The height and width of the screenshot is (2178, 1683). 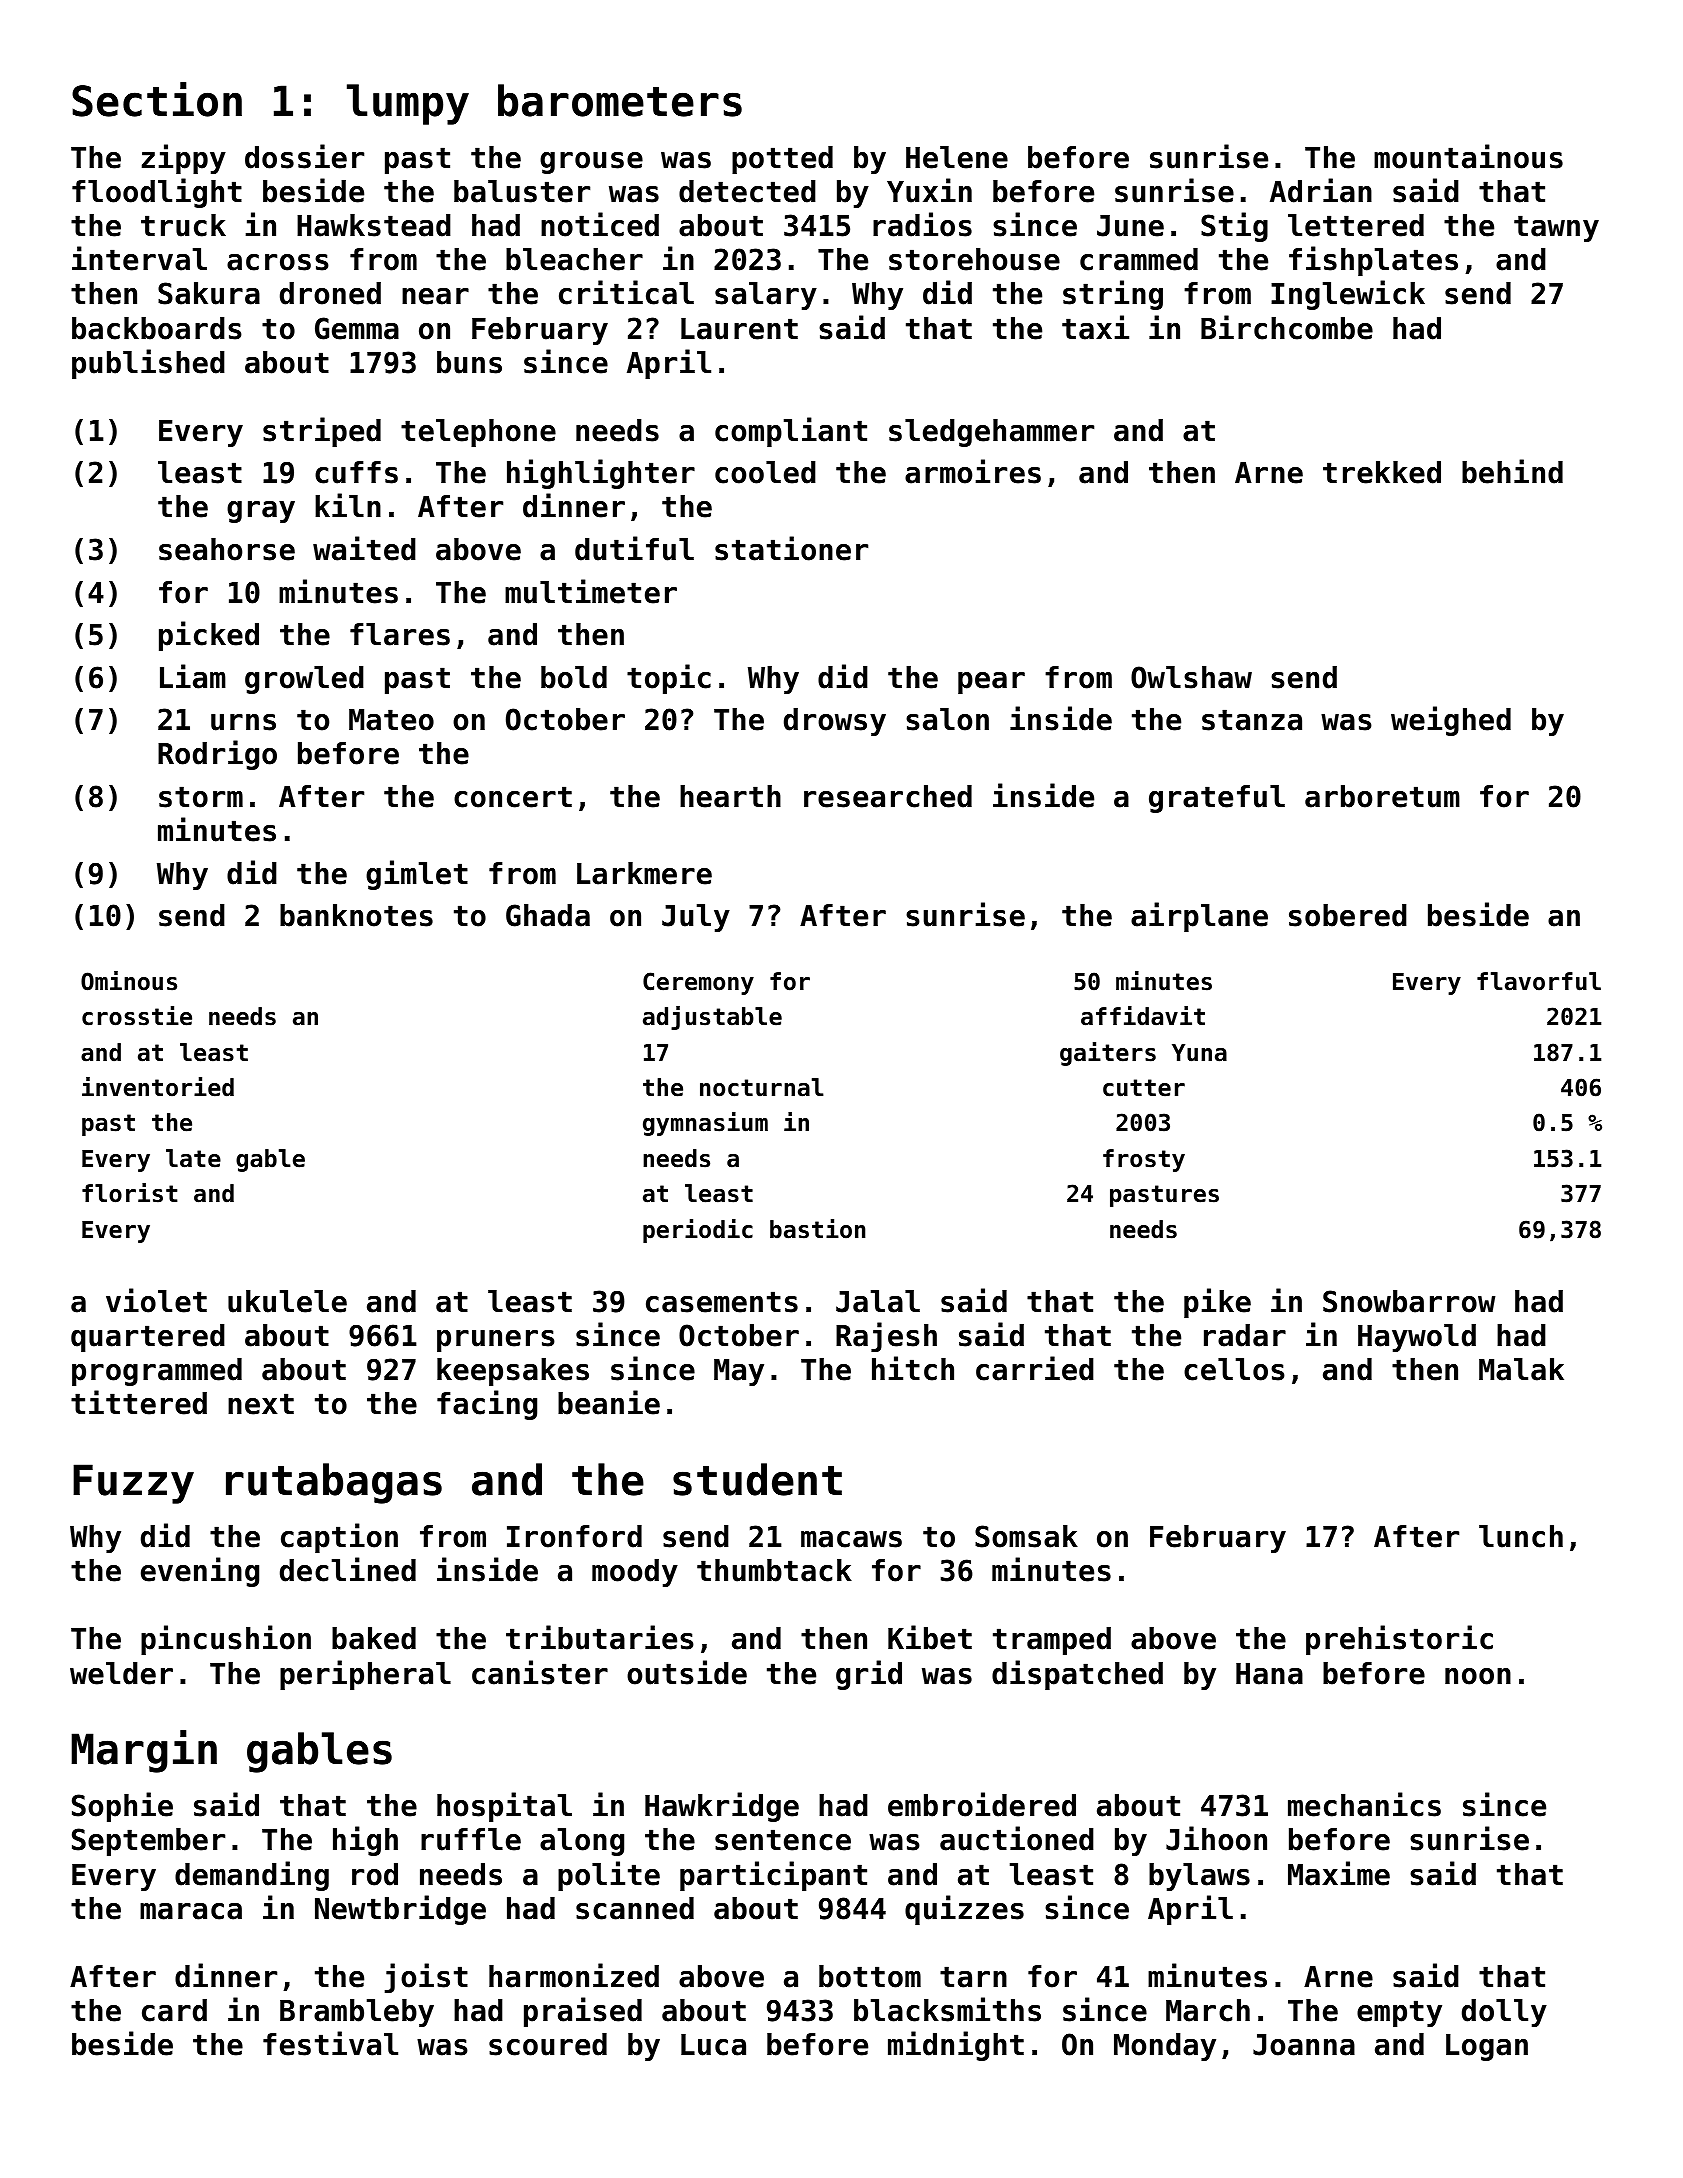 What do you see at coordinates (548, 2044) in the screenshot?
I see `scoured` at bounding box center [548, 2044].
